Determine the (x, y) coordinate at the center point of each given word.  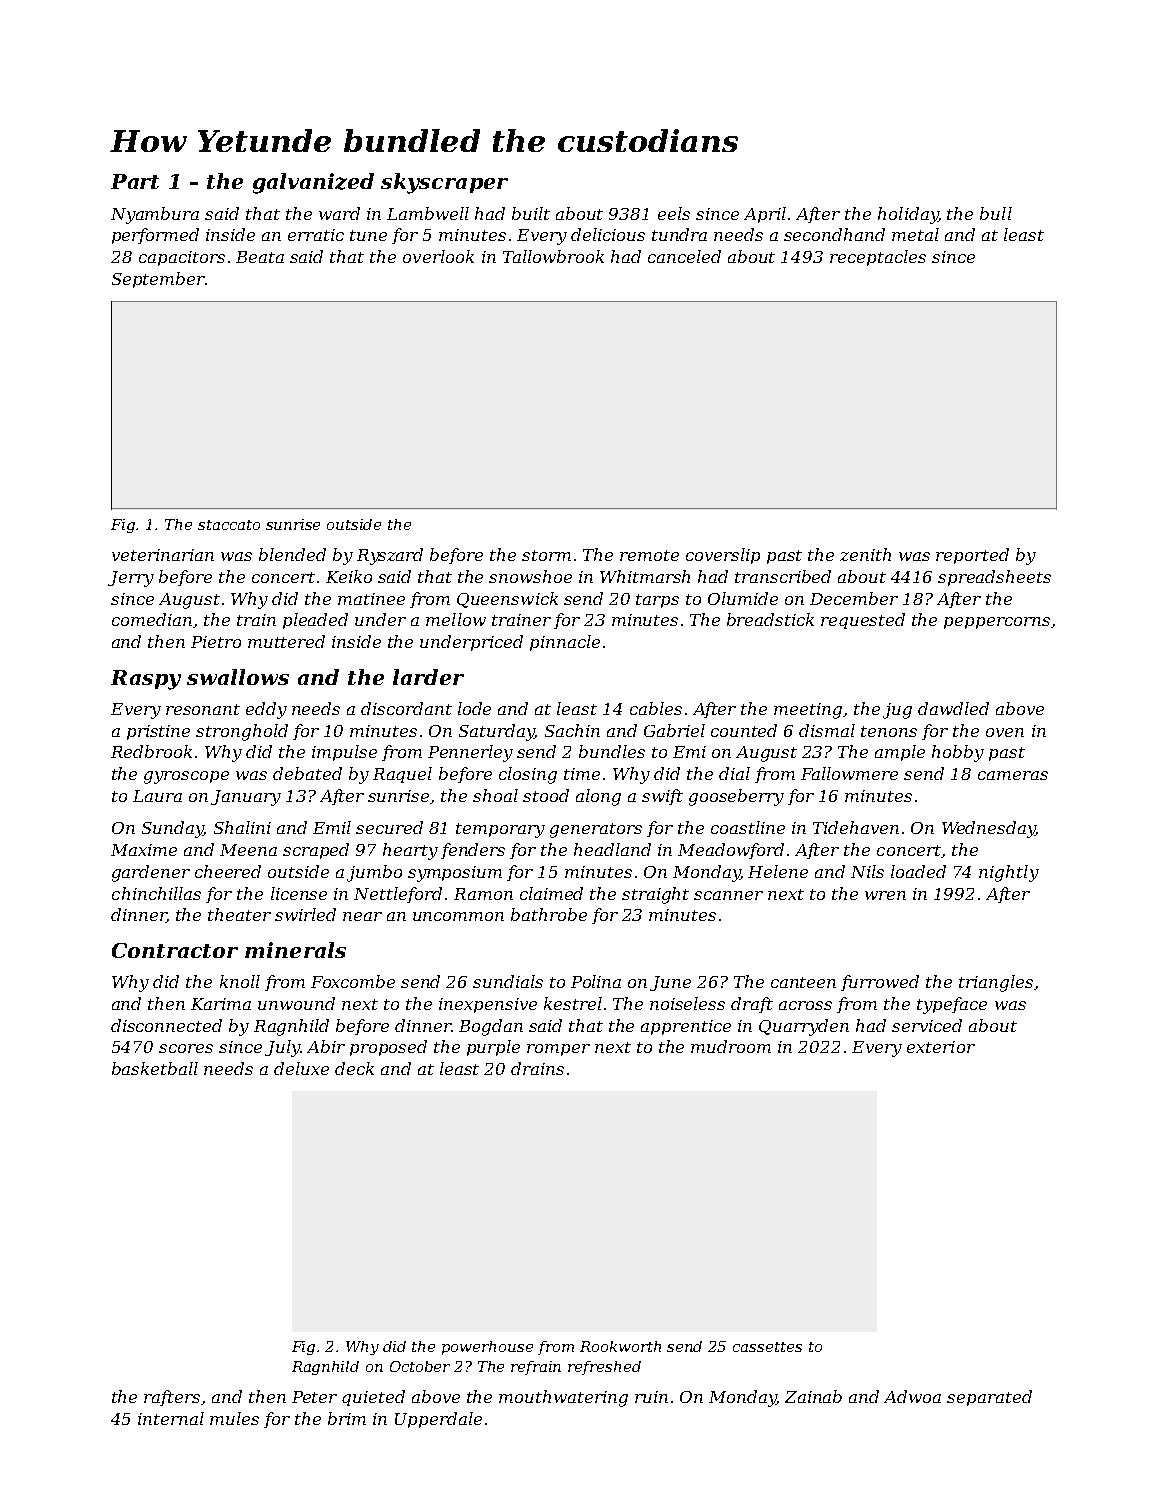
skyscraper (444, 183)
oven (1005, 732)
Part (135, 181)
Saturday (496, 732)
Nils (867, 871)
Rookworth (620, 1346)
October (420, 1366)
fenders (473, 851)
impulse (344, 753)
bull (996, 213)
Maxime (144, 850)
